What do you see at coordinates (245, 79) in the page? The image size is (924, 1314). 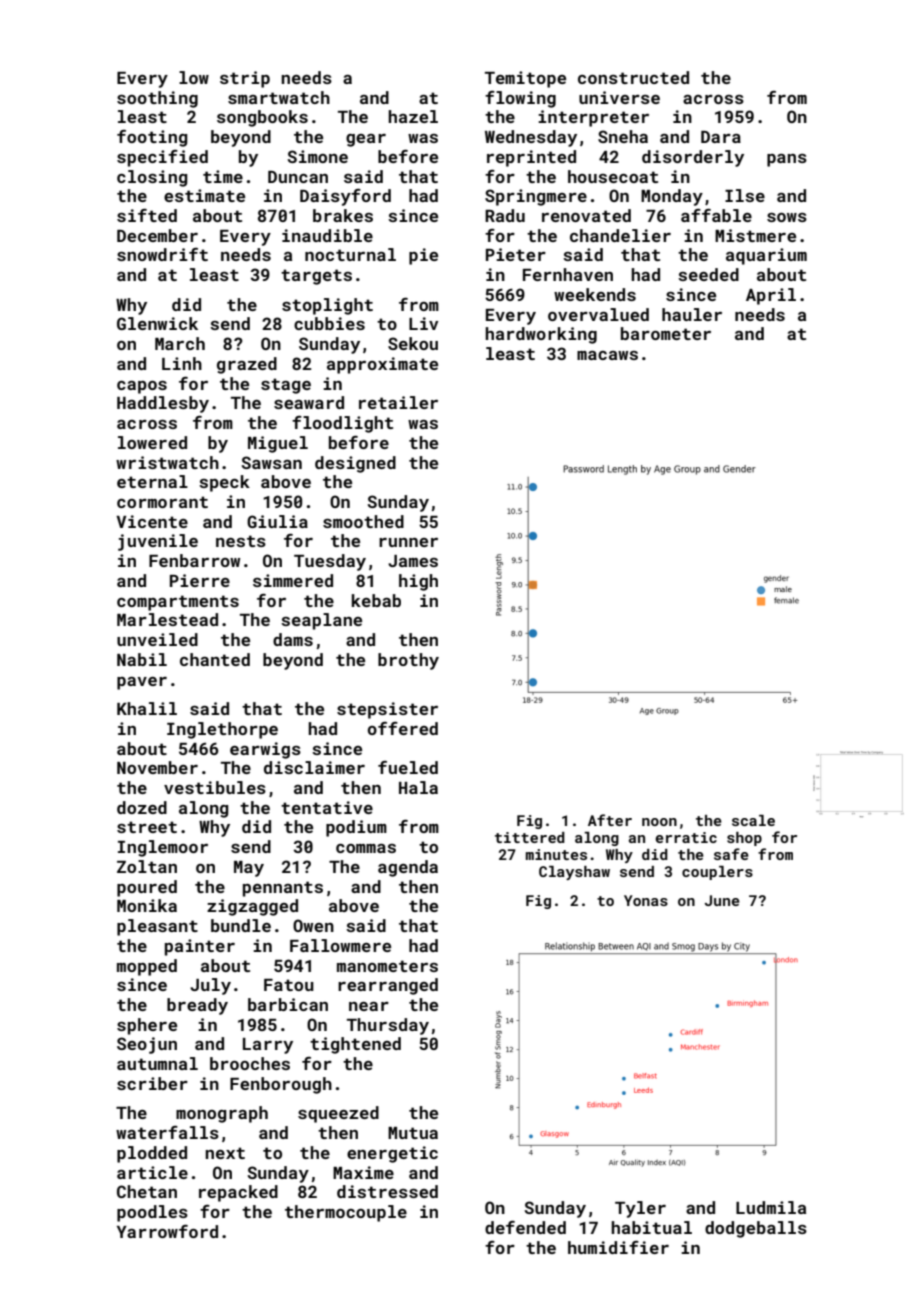 I see `strip` at bounding box center [245, 79].
